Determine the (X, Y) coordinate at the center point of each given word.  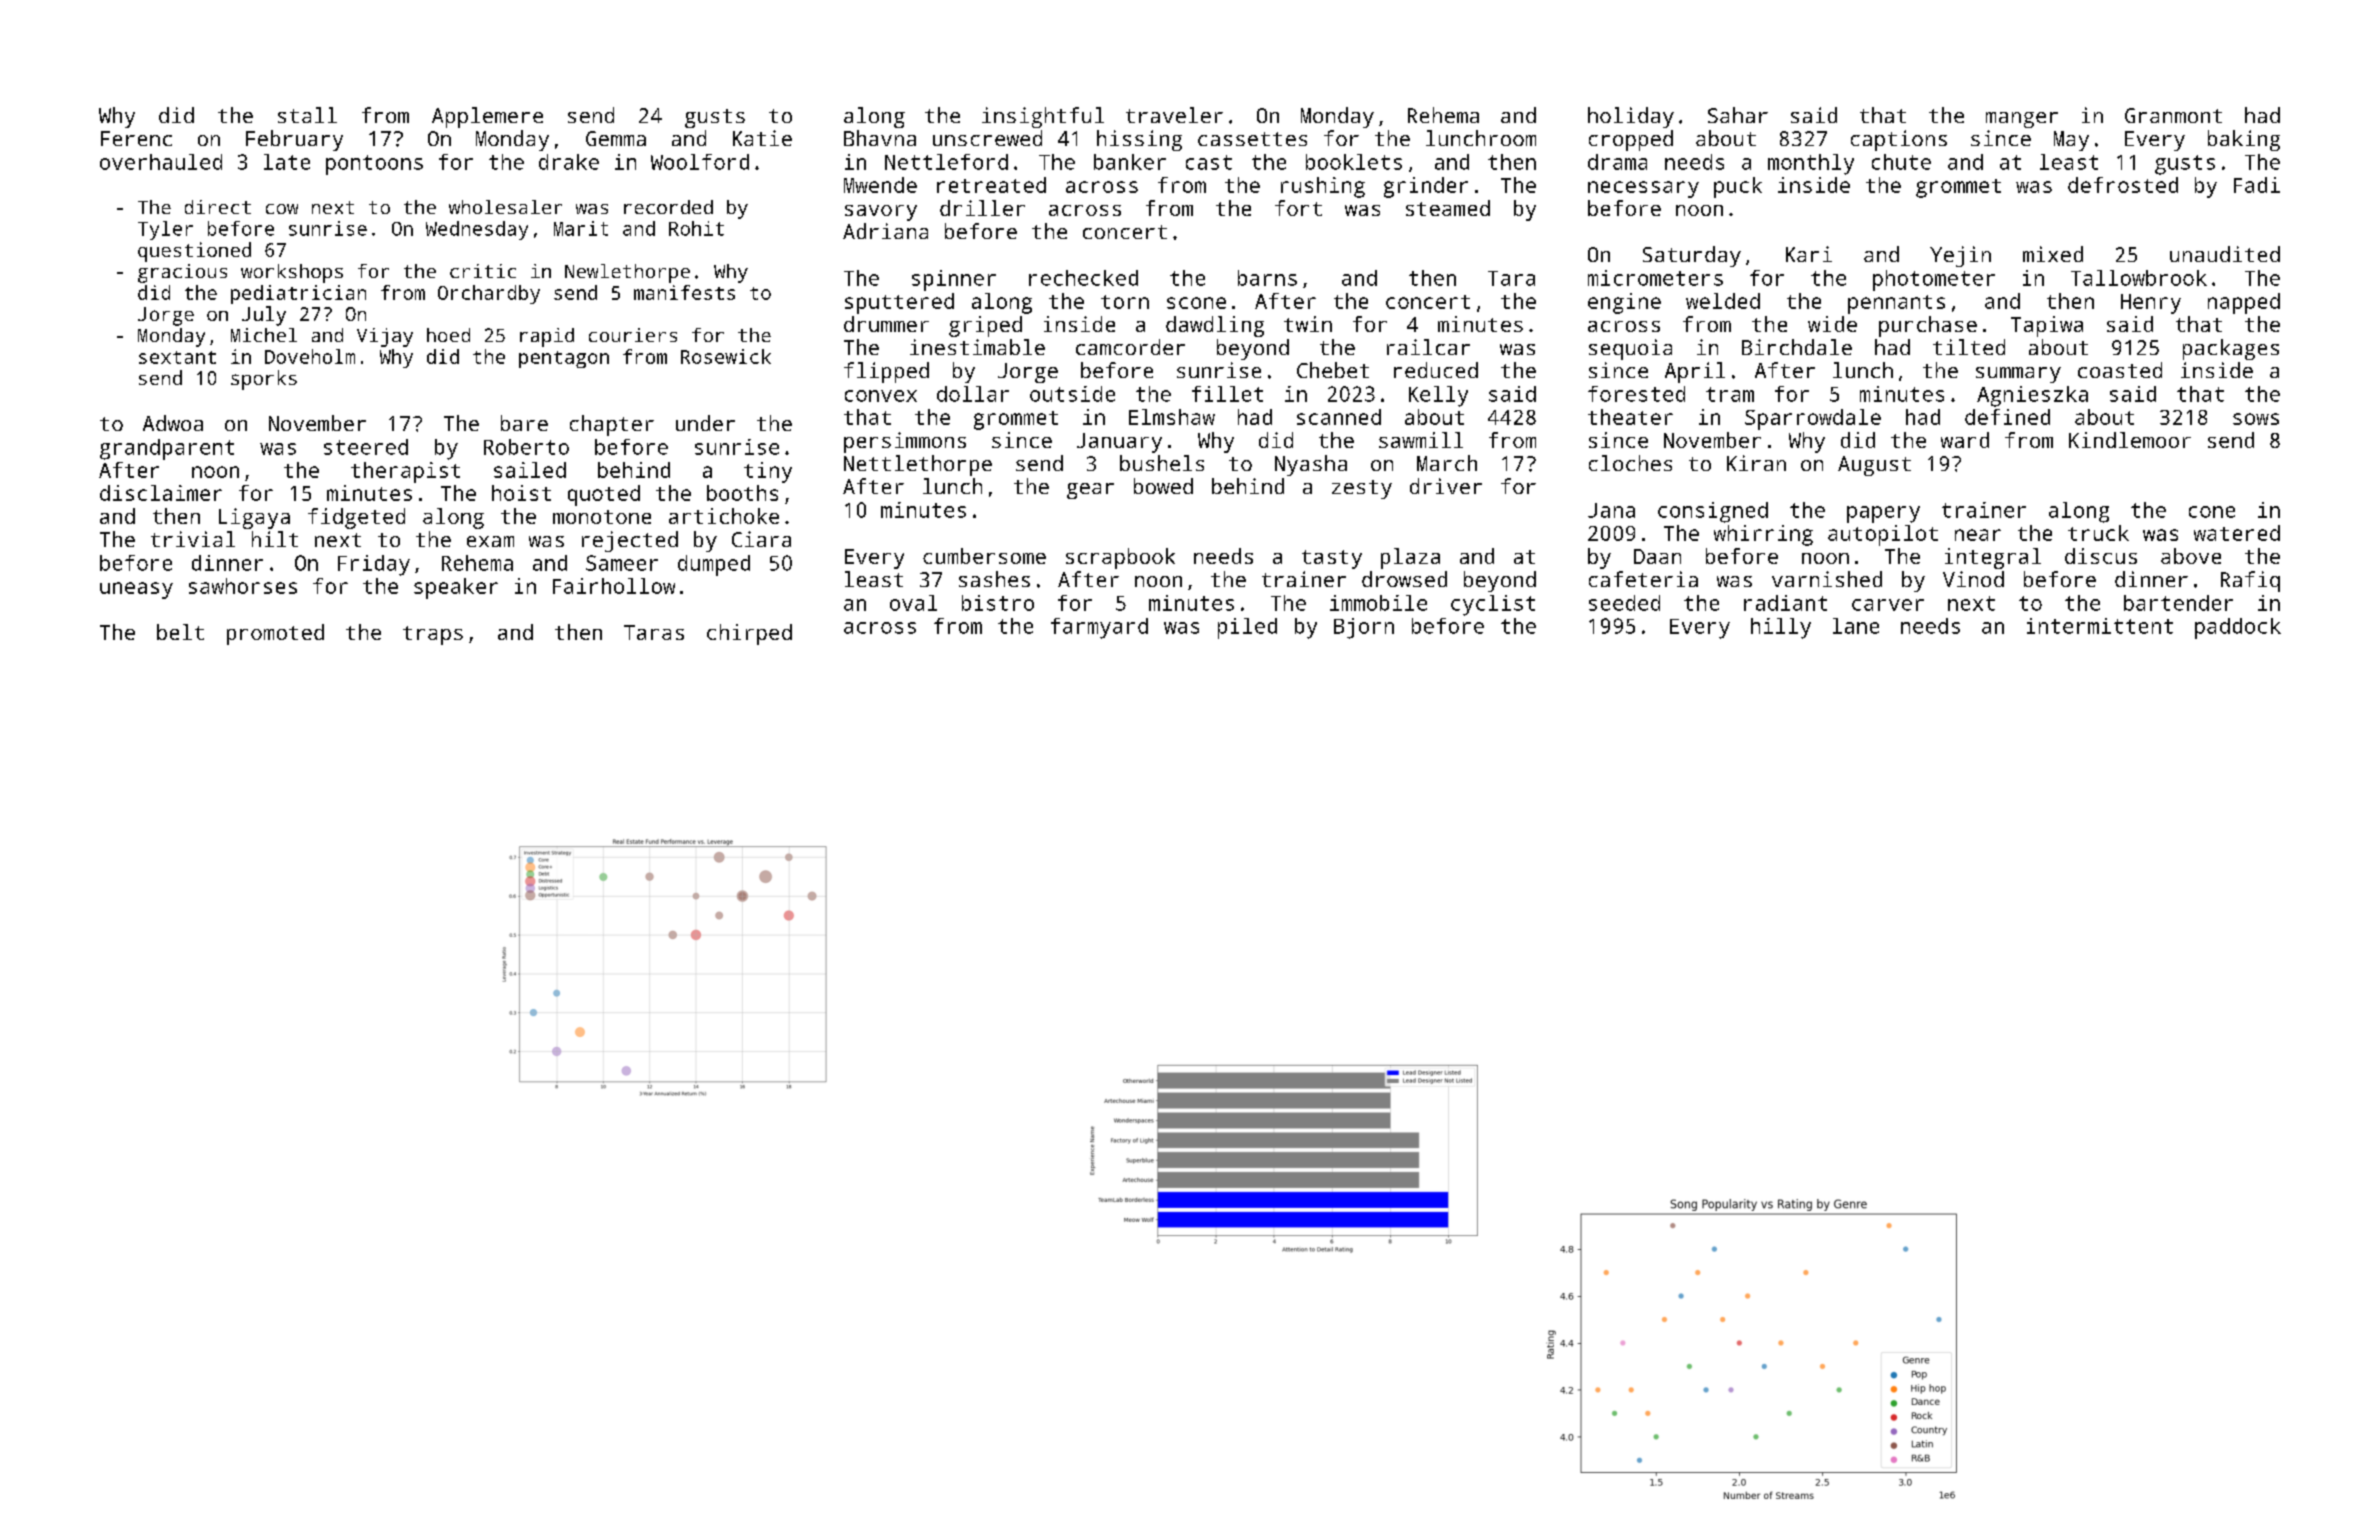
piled (1247, 628)
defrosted (2123, 185)
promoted (275, 634)
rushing (1323, 187)
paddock (2238, 628)
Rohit (696, 228)
